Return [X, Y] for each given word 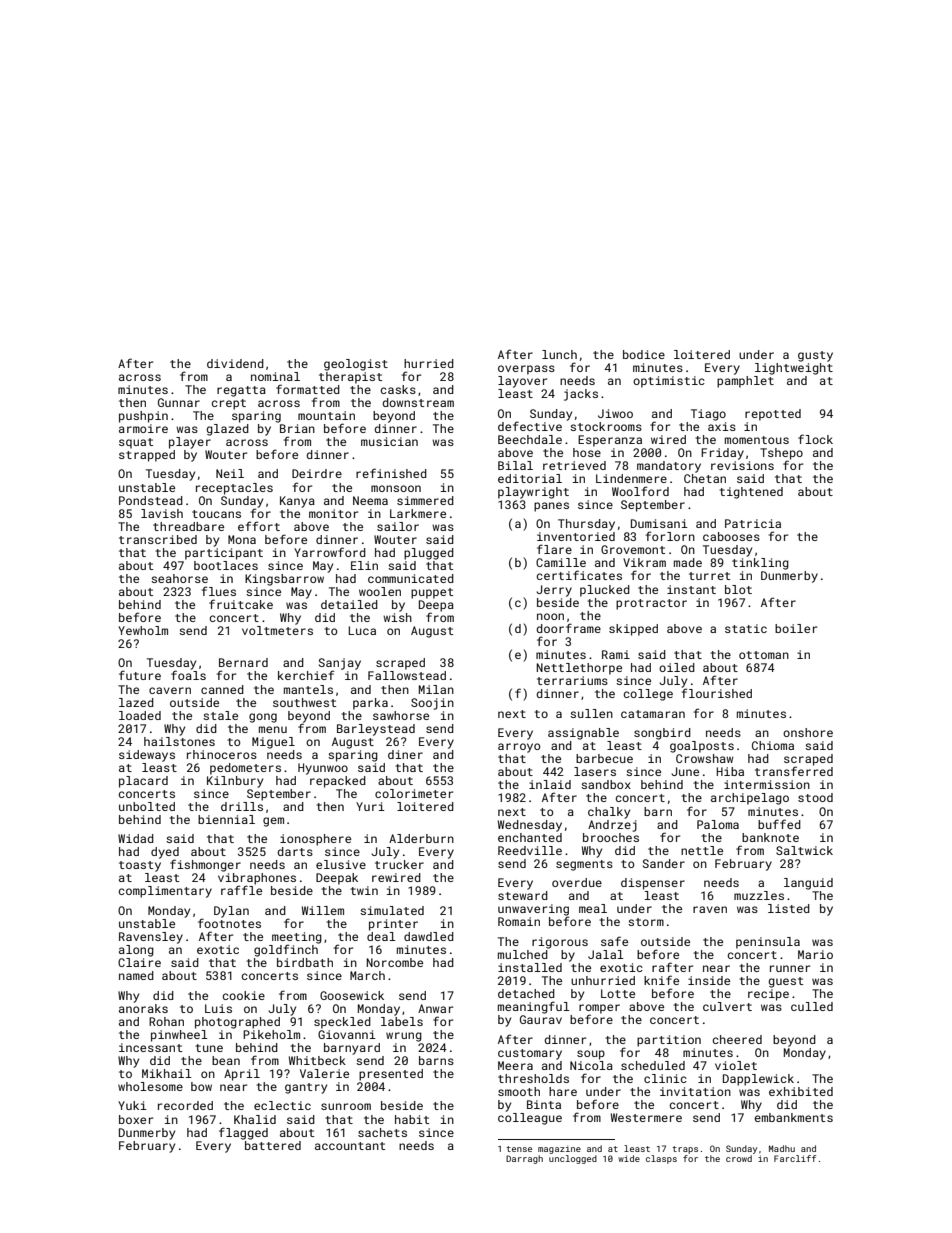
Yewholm [143, 630]
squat [136, 443]
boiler [796, 628]
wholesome [150, 1086]
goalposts [702, 747]
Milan [436, 689]
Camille [561, 562]
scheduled [653, 1065]
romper [599, 1009]
